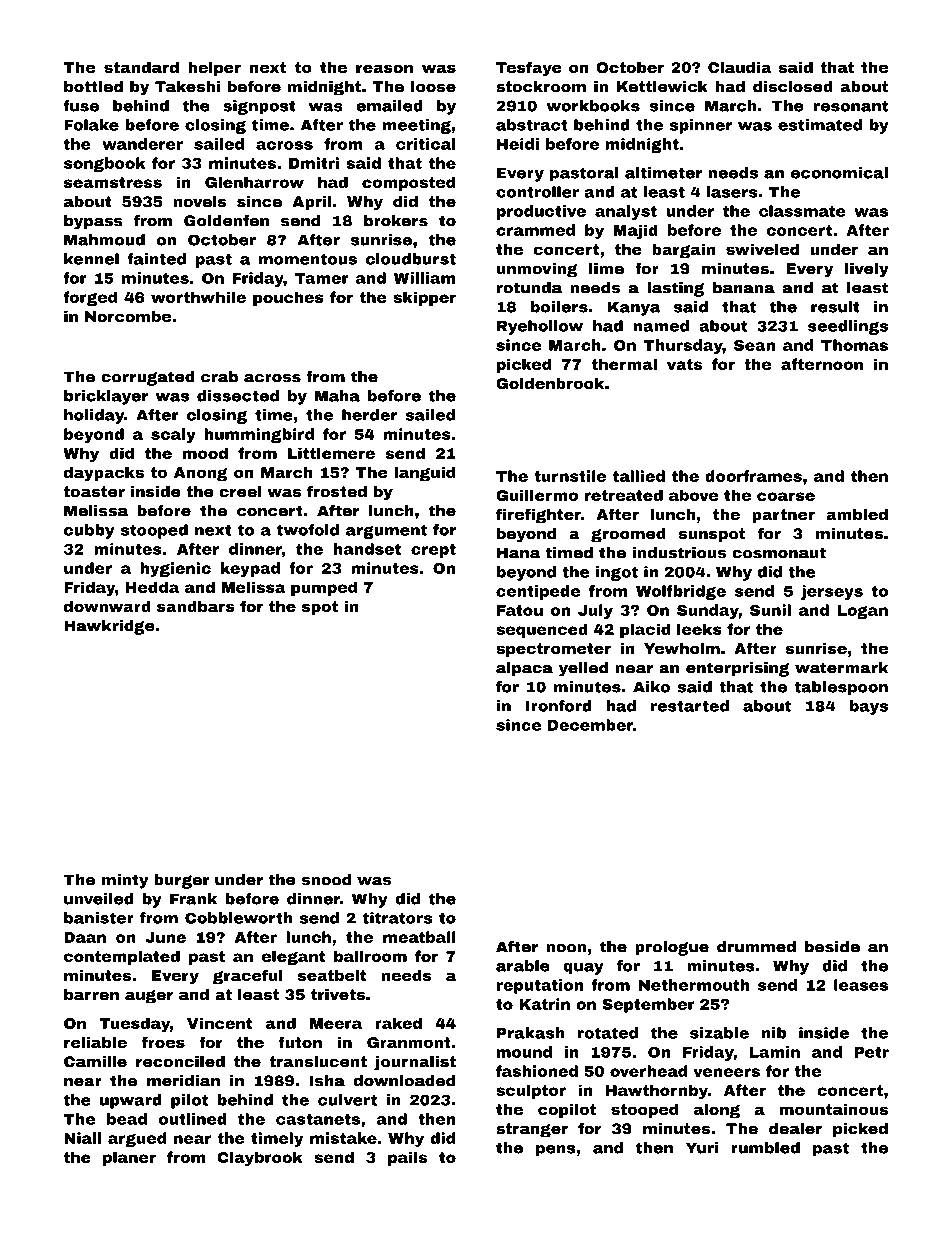 The image size is (952, 1233). Describe the element at coordinates (122, 957) in the page. I see `contemplated` at that location.
